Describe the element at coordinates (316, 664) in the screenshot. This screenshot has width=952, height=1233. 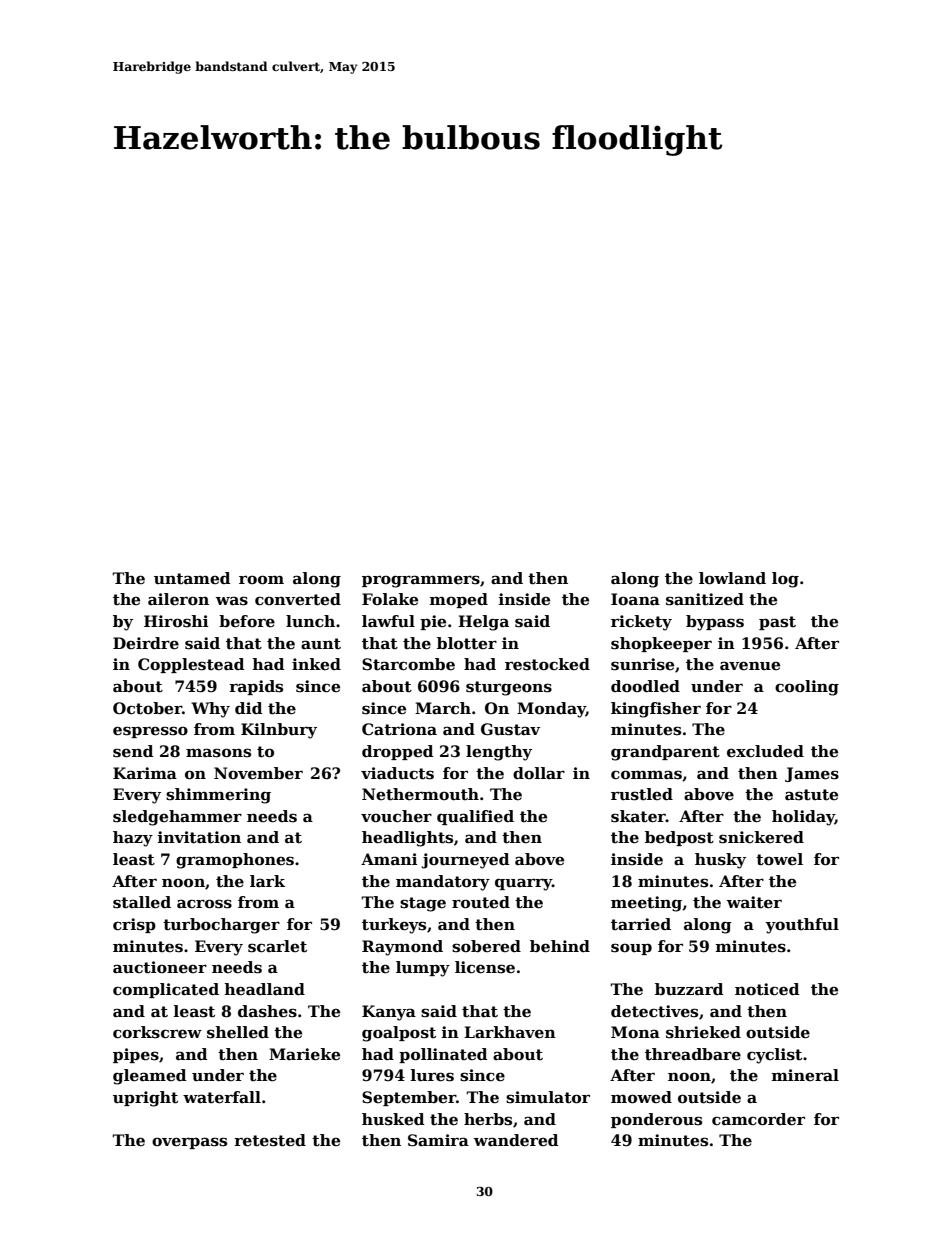
I see `inked` at that location.
